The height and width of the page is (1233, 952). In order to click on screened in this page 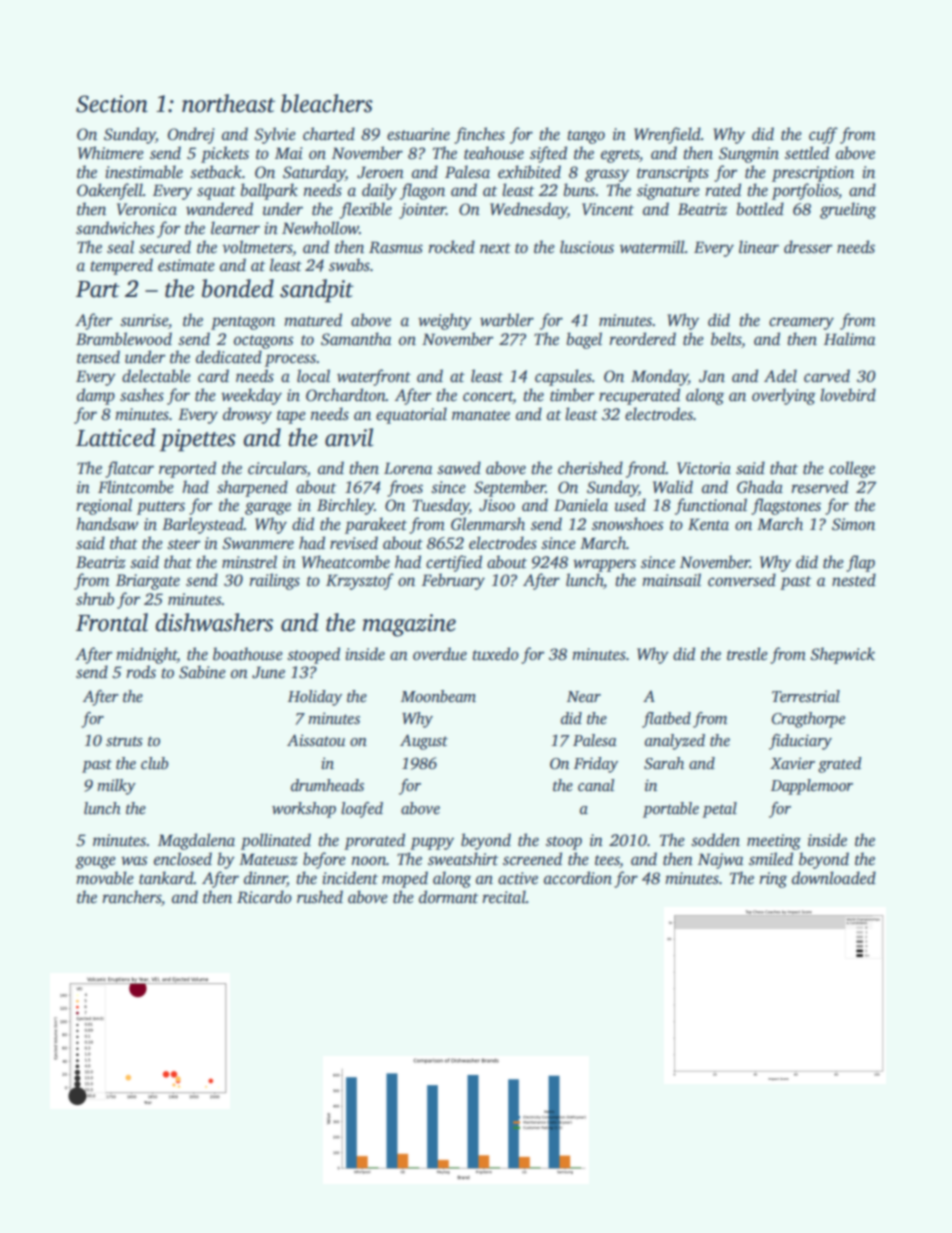, I will do `click(532, 859)`.
